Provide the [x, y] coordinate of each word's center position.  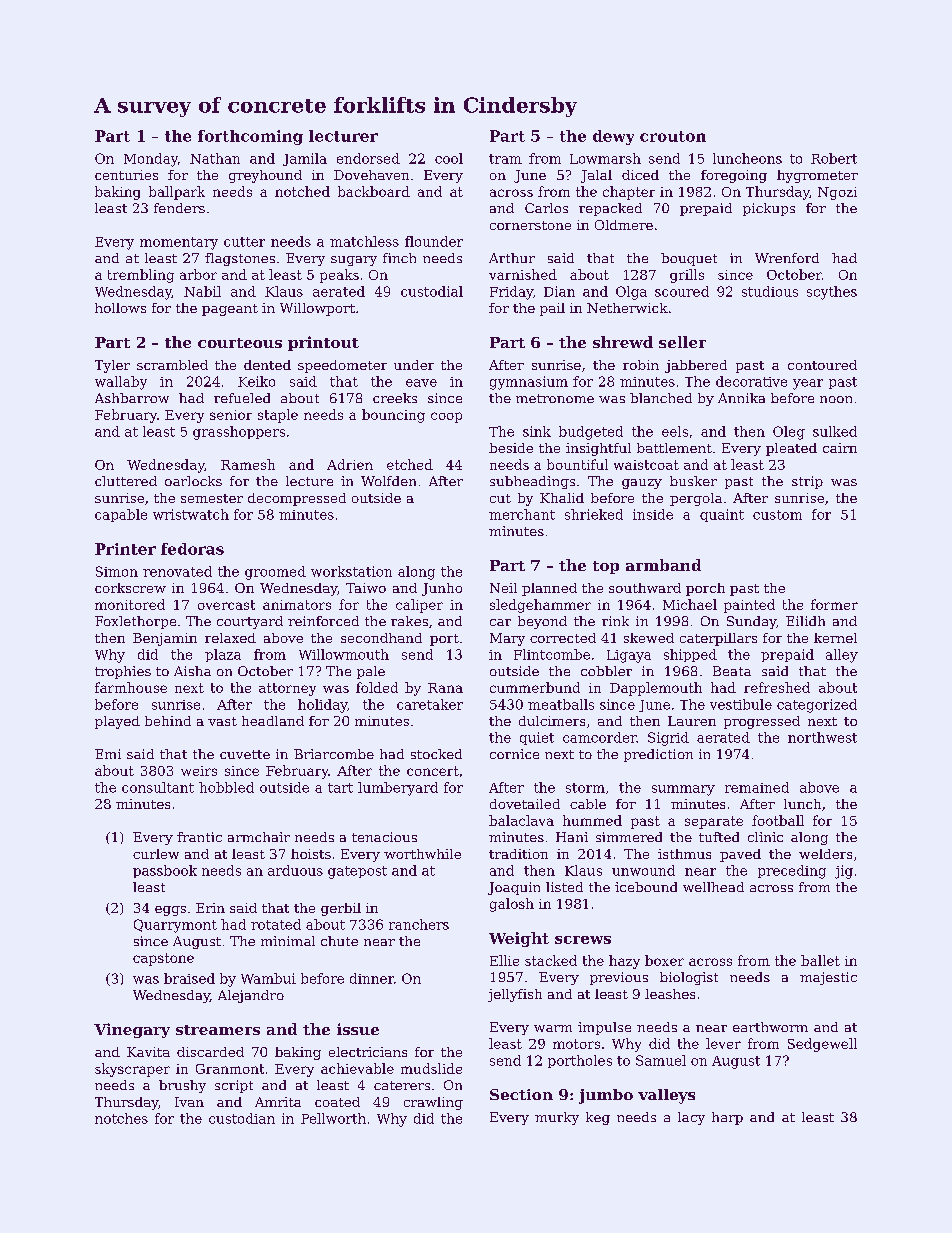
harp [727, 1118]
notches [121, 1118]
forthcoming [250, 137]
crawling [433, 1103]
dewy [613, 137]
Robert [834, 158]
